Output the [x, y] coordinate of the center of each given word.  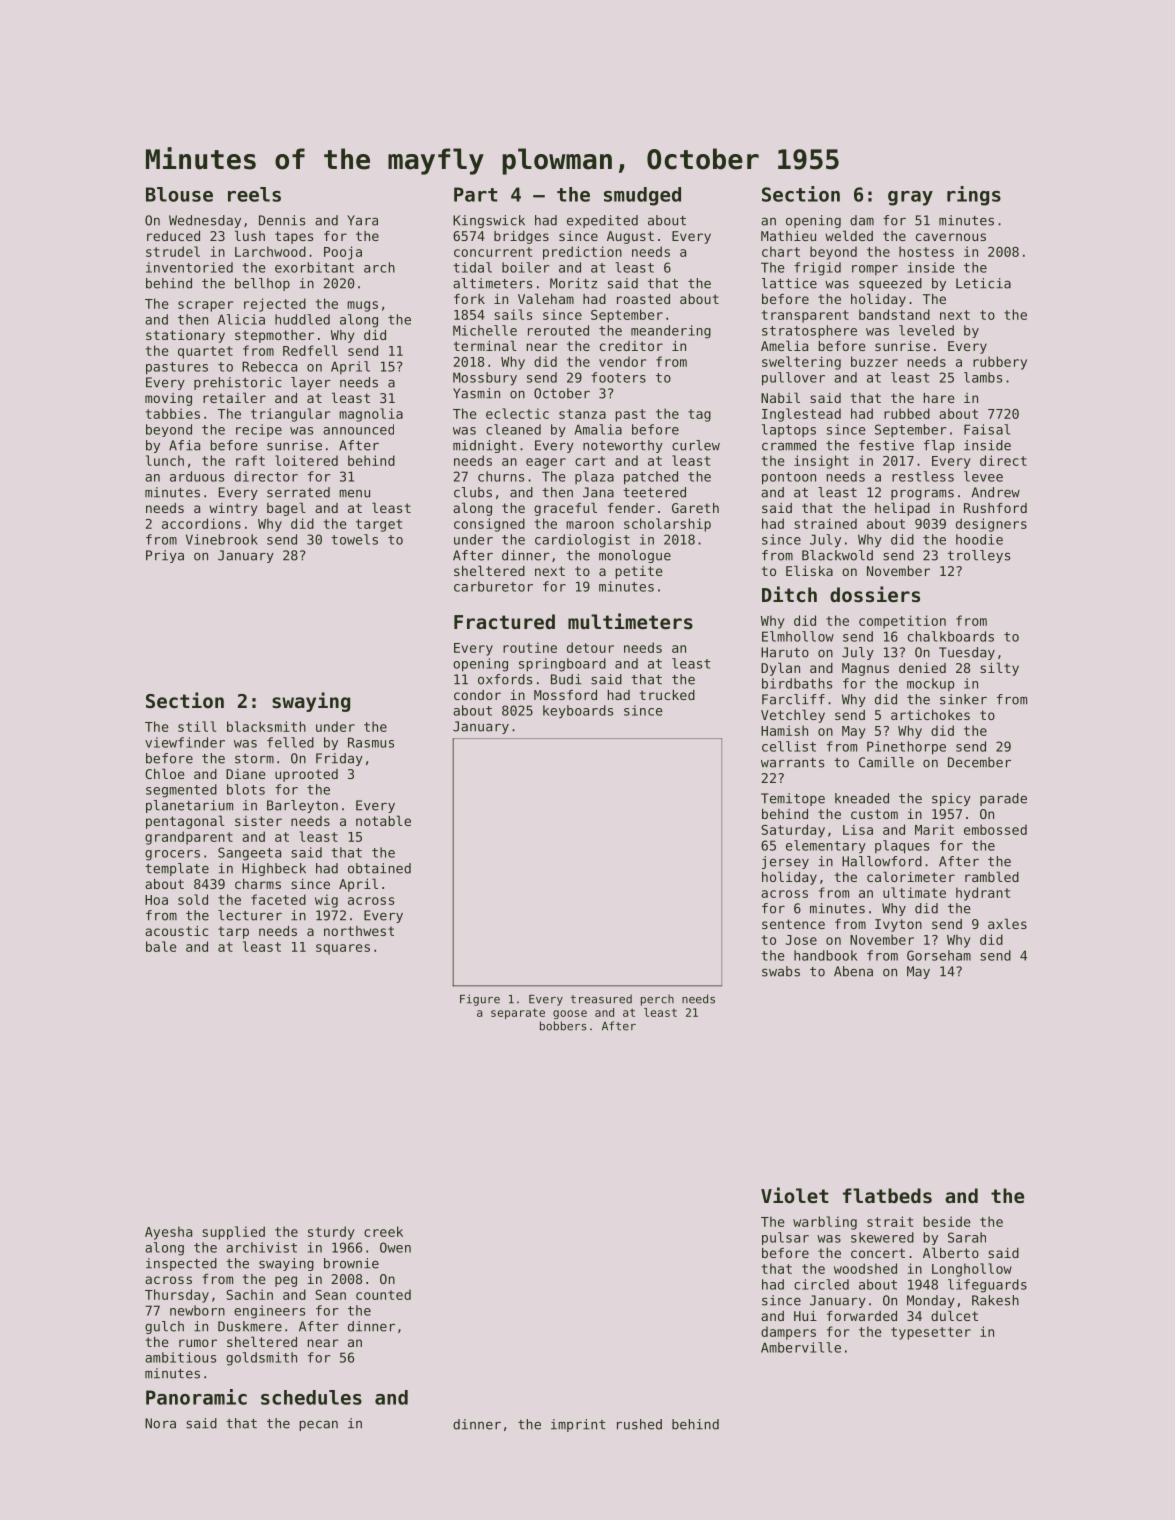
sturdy [331, 1233]
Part [476, 194]
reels [254, 194]
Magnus [865, 669]
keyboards [578, 711]
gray [910, 198]
